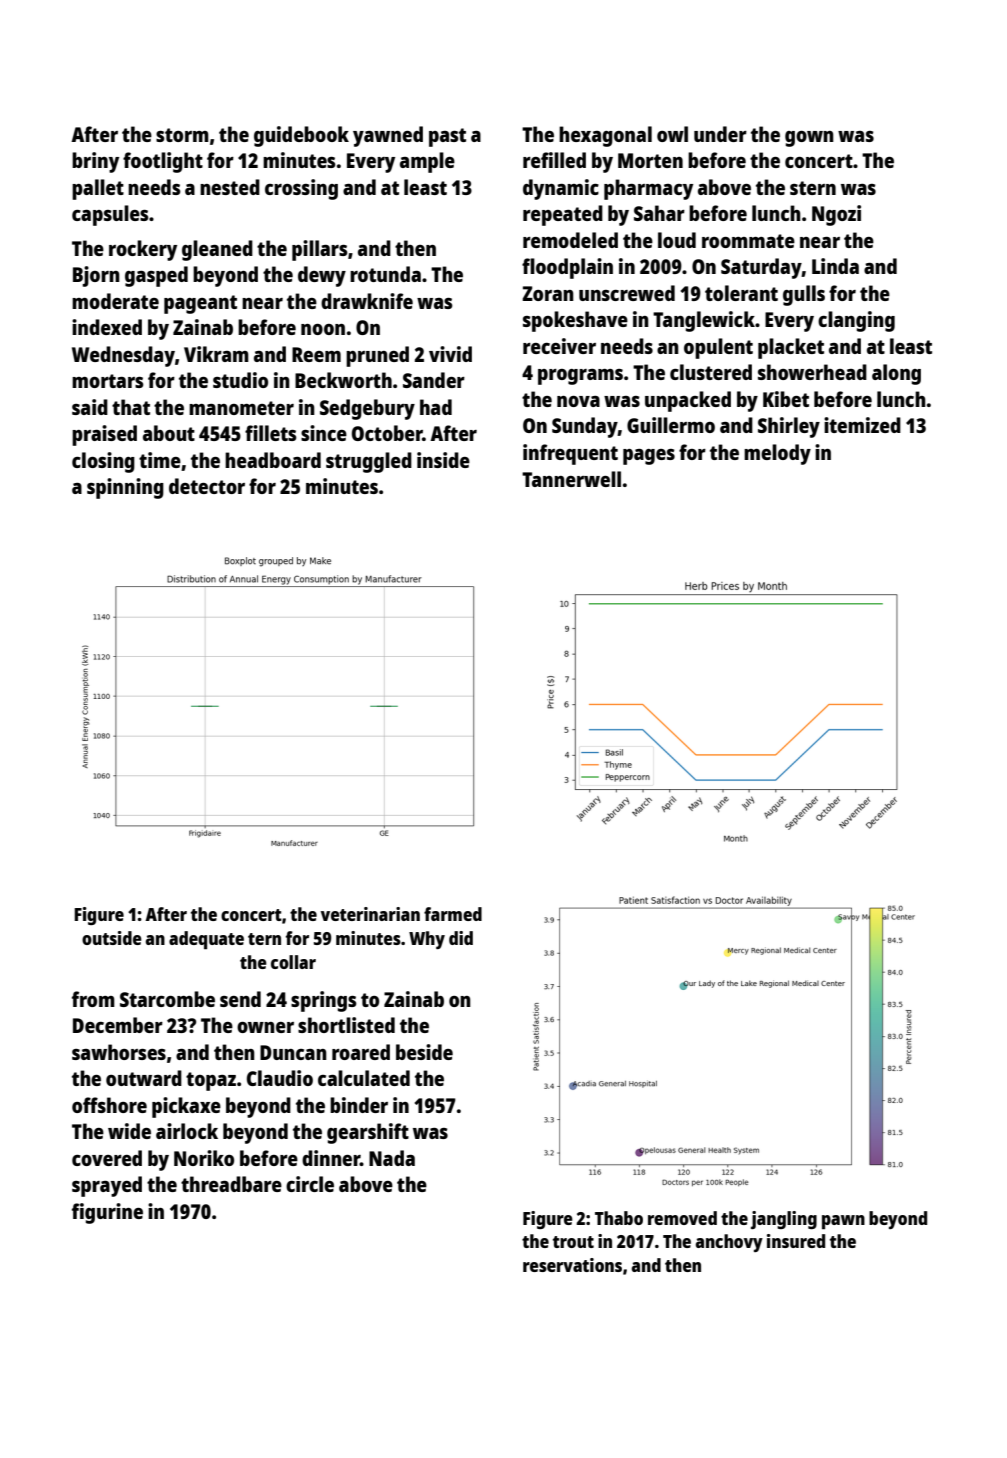  I want to click on Nada, so click(392, 1158).
